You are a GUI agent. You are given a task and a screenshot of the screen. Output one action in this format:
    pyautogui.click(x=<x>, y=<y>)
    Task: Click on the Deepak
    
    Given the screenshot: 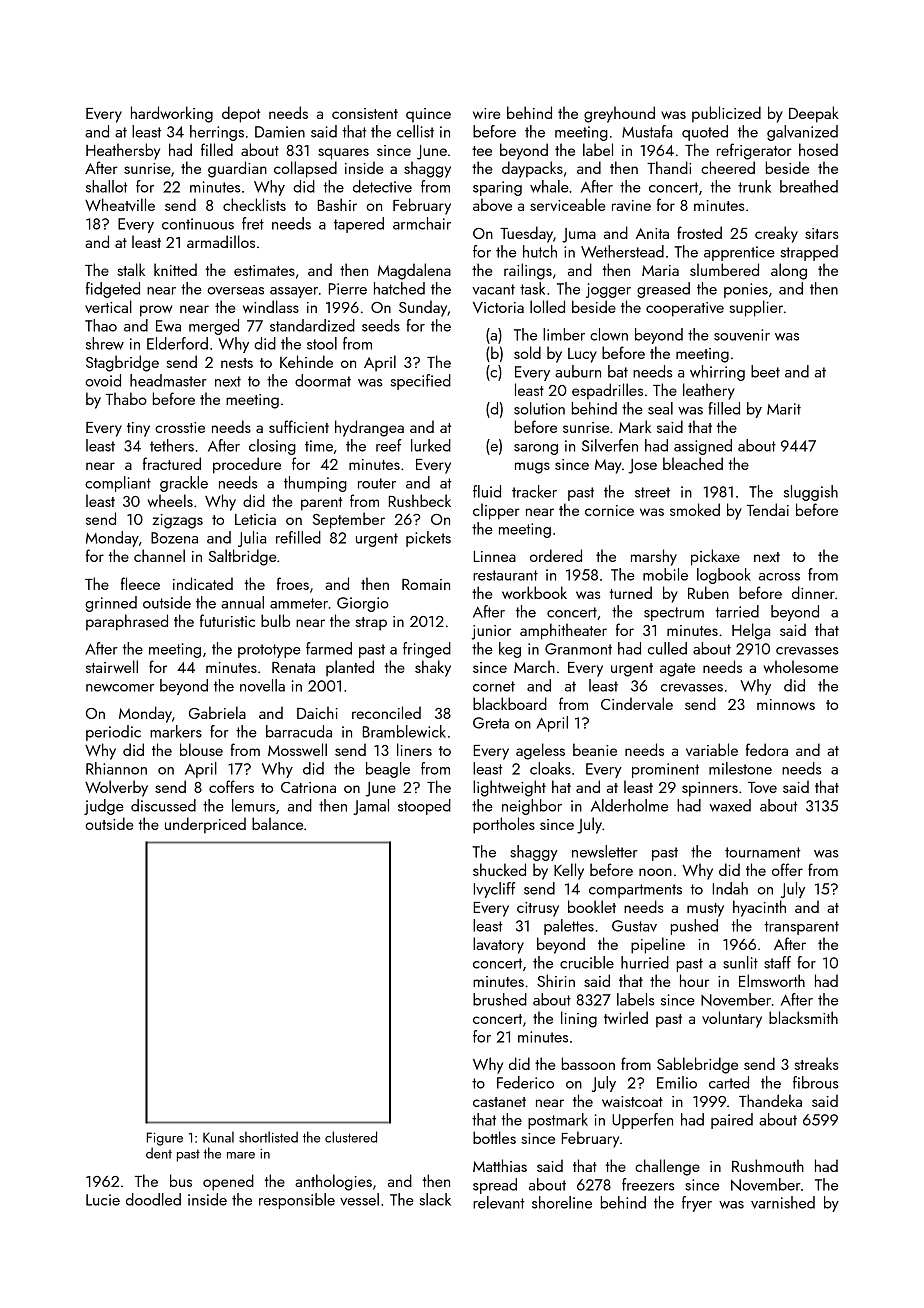 What is the action you would take?
    pyautogui.click(x=814, y=114)
